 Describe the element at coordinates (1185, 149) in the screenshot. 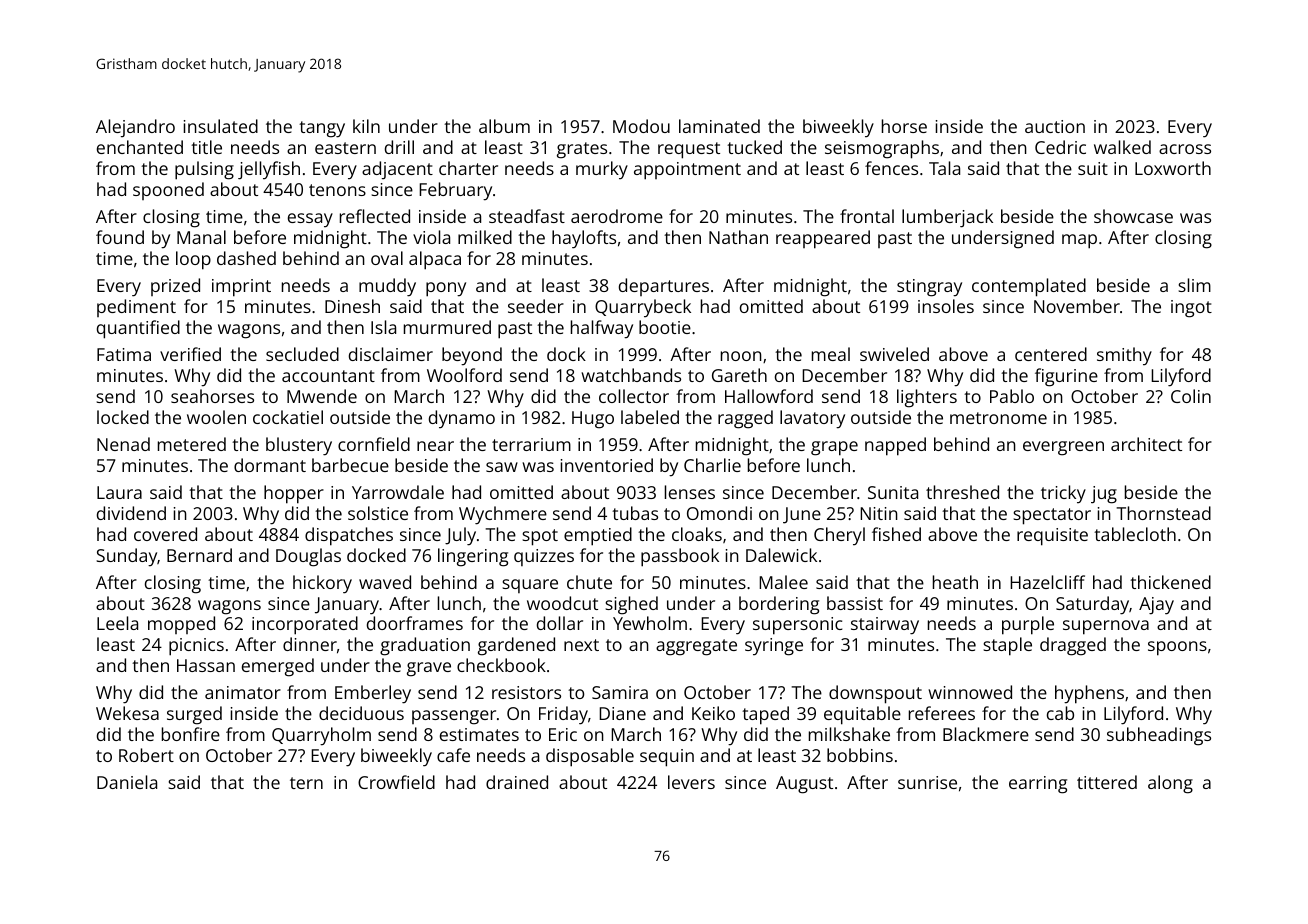

I see `across` at that location.
